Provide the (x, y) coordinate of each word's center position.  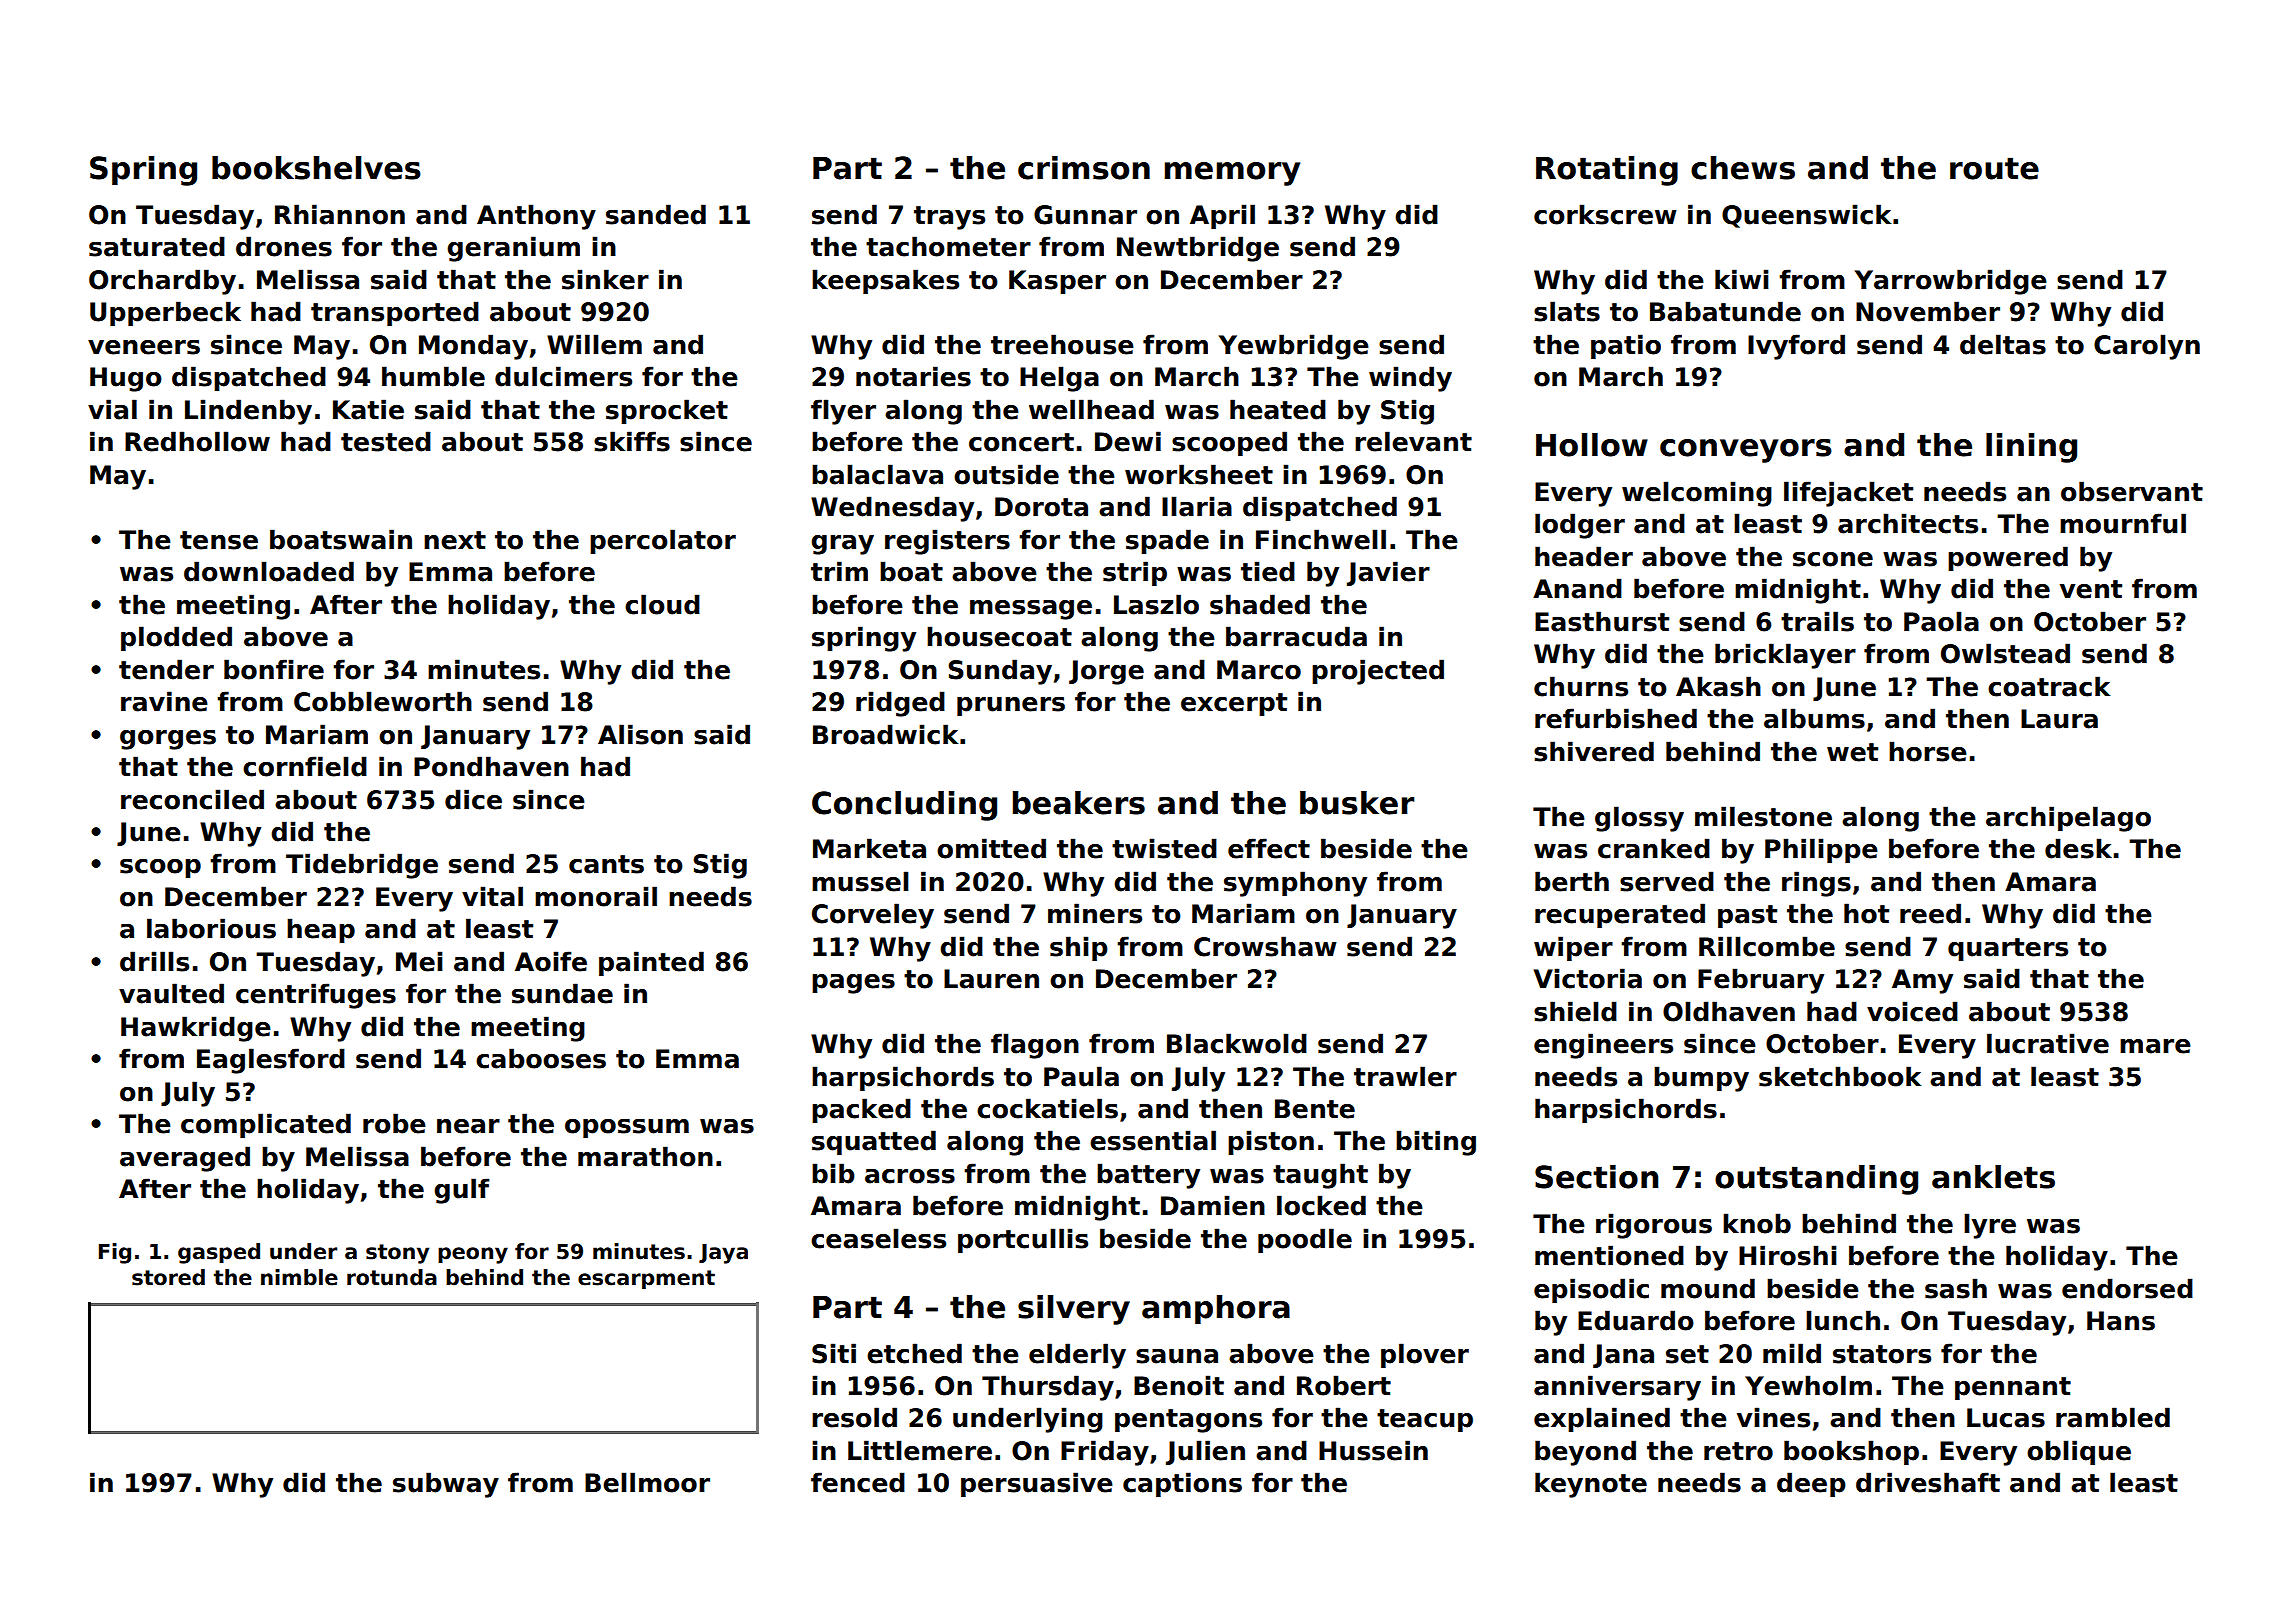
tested (386, 441)
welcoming (1697, 494)
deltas (2003, 344)
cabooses (541, 1058)
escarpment (646, 1279)
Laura (2059, 719)
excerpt (1234, 704)
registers (947, 542)
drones (284, 246)
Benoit (1179, 1385)
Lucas (2006, 1418)
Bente (1315, 1109)
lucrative (2048, 1043)
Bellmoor (647, 1482)
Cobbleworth (383, 701)
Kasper (1057, 282)
